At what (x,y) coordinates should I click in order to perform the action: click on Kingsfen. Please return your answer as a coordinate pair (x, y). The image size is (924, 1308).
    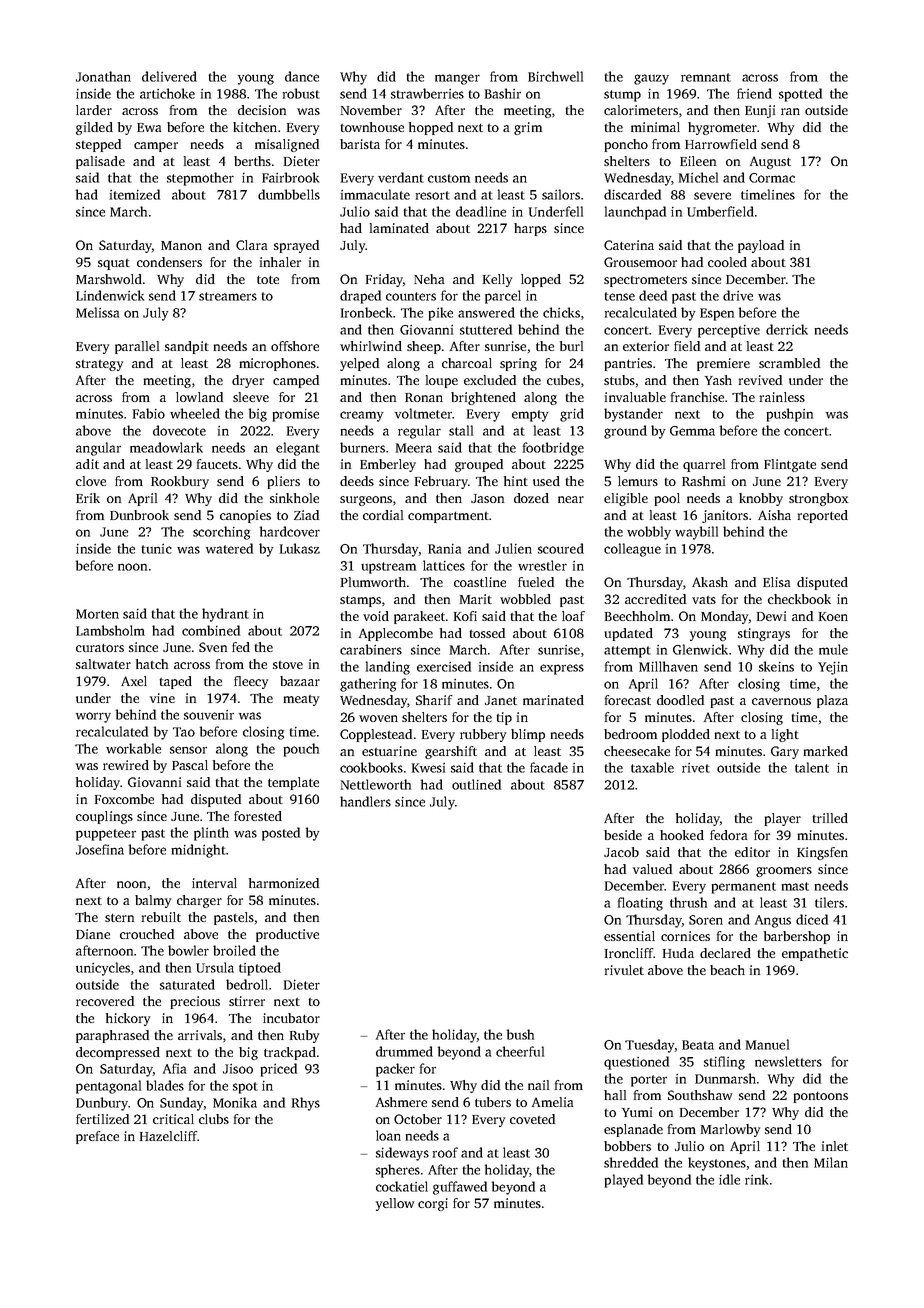
    Looking at the image, I should click on (822, 853).
